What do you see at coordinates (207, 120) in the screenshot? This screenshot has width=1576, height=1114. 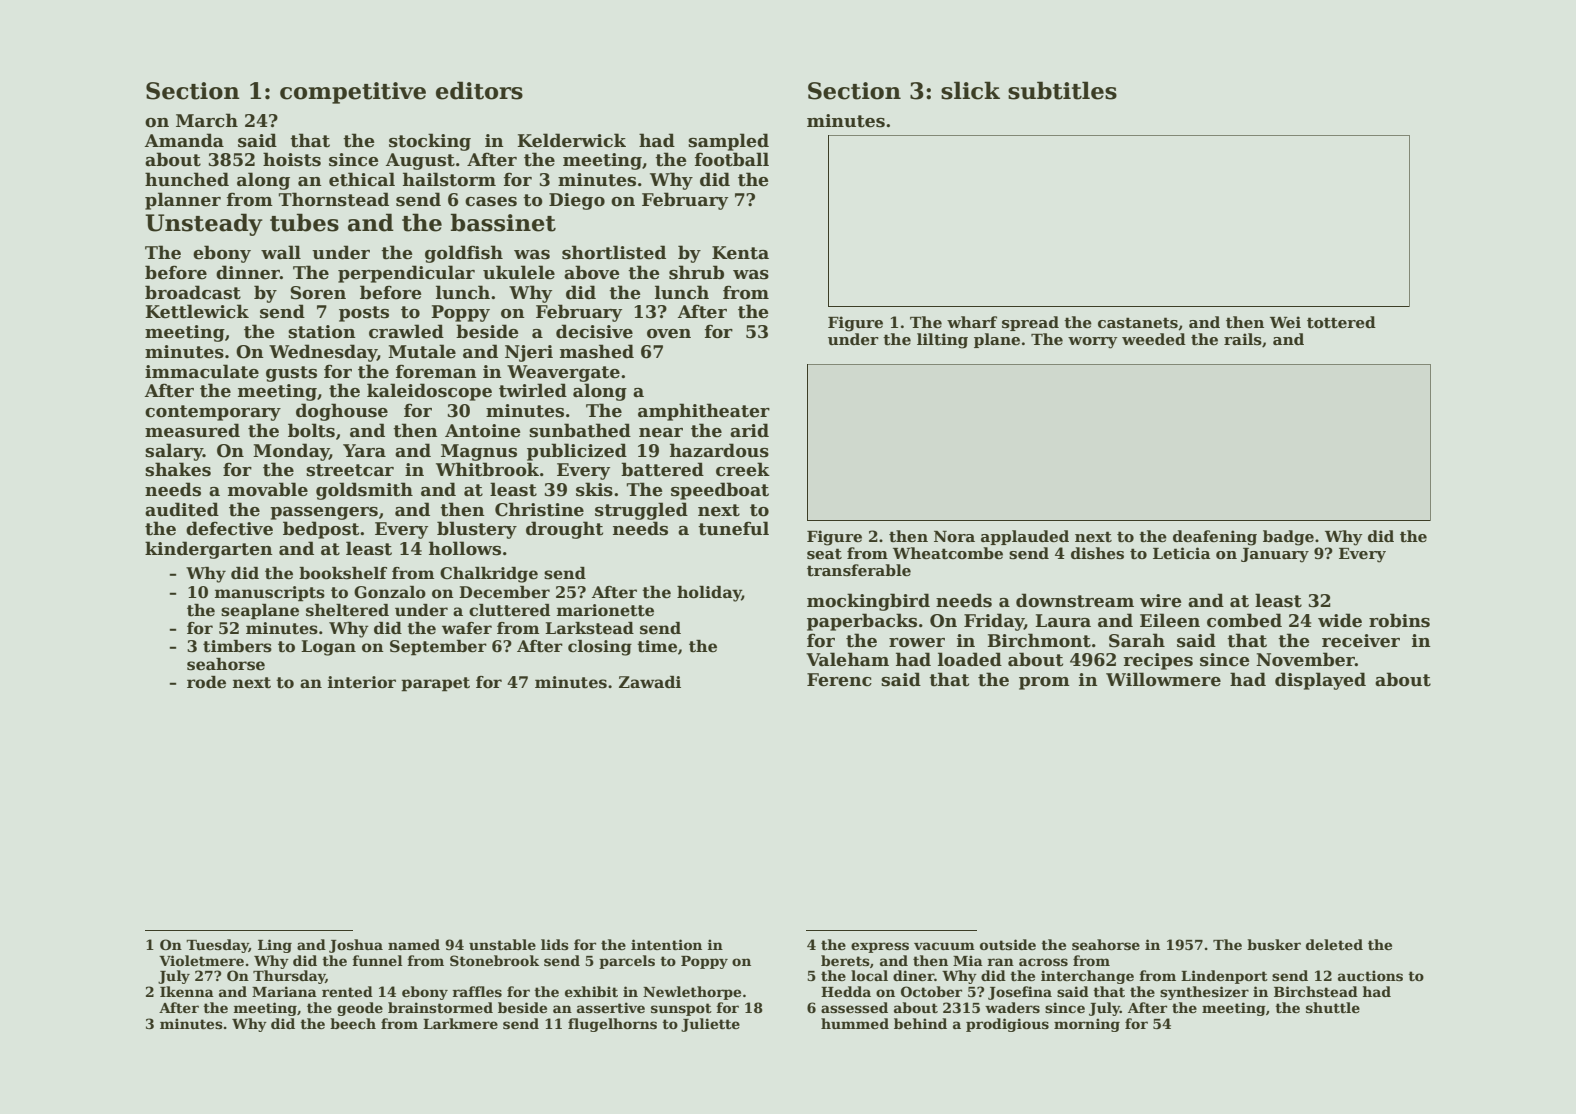 I see `March` at bounding box center [207, 120].
